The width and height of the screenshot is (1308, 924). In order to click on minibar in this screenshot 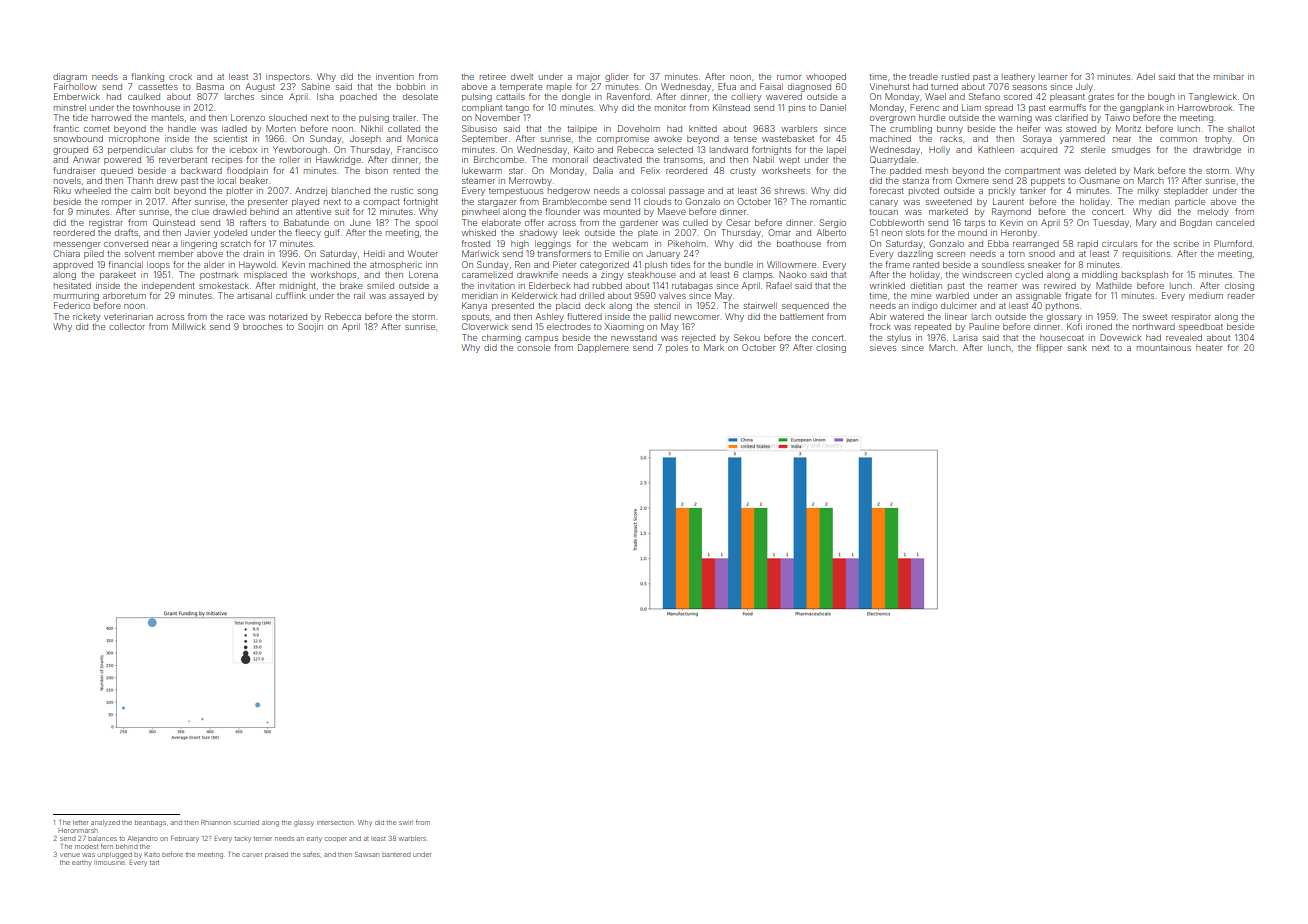, I will do `click(1229, 76)`.
